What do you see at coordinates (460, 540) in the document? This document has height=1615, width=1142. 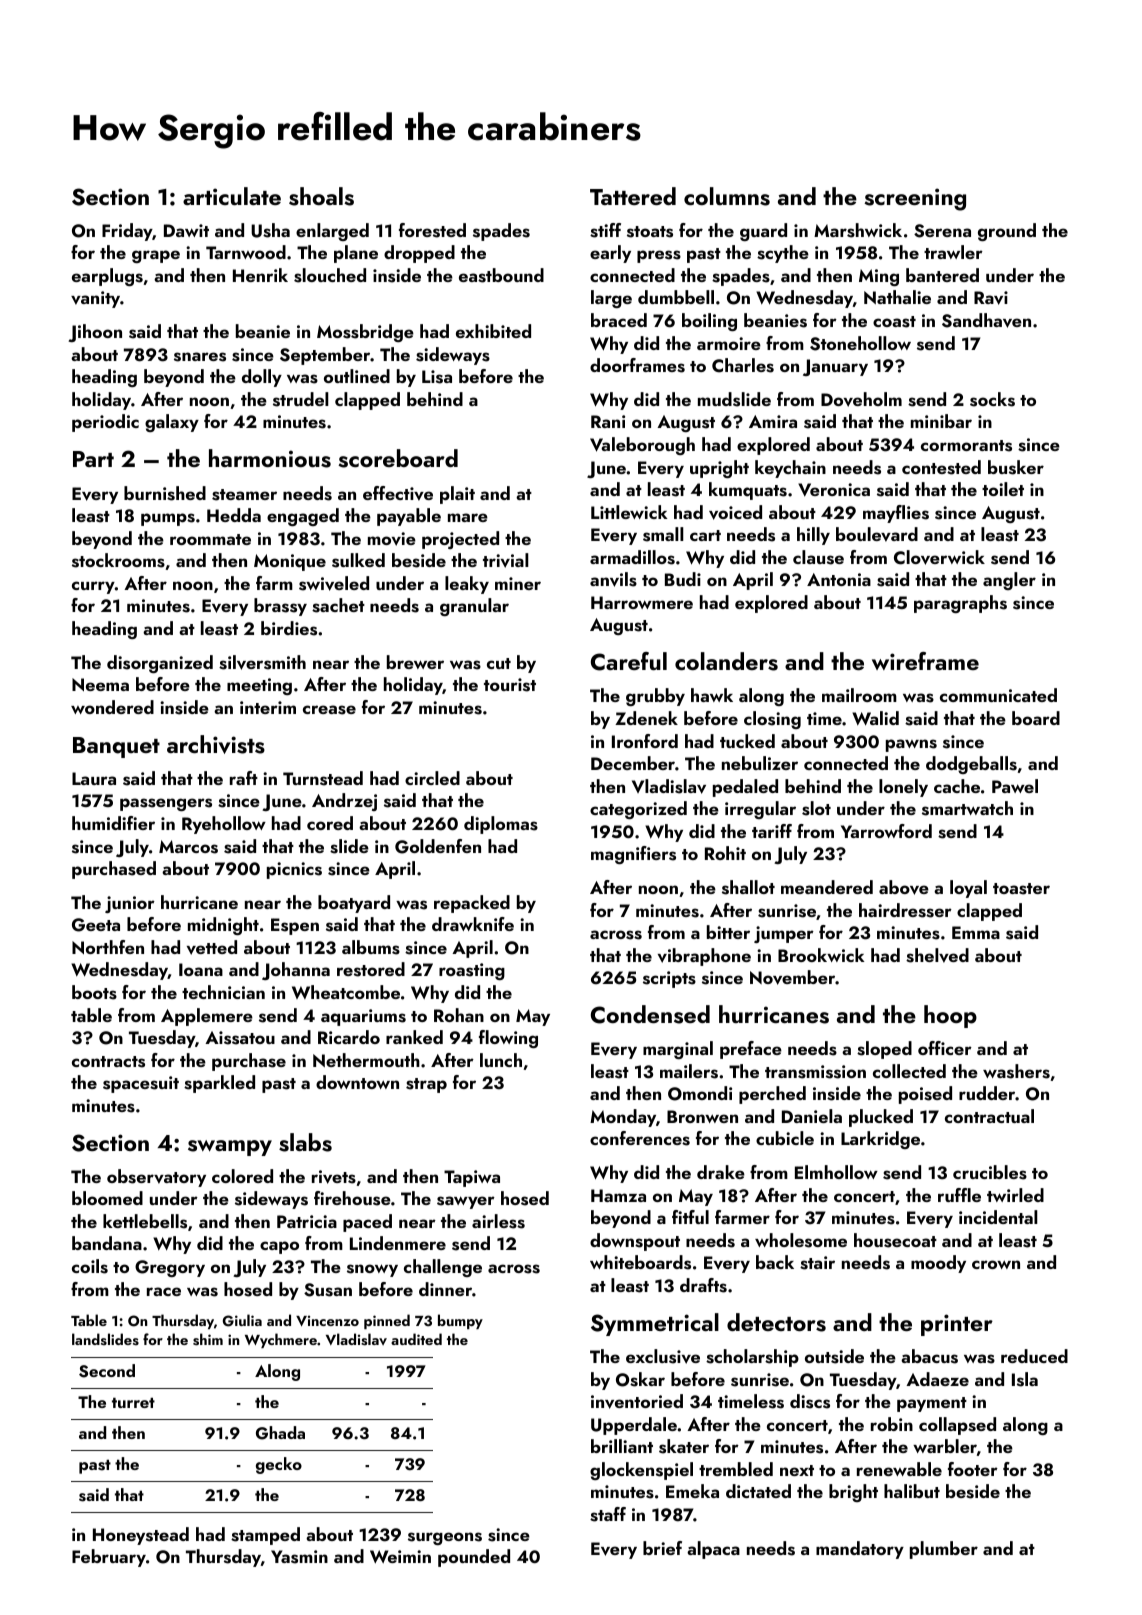 I see `projected` at bounding box center [460, 540].
